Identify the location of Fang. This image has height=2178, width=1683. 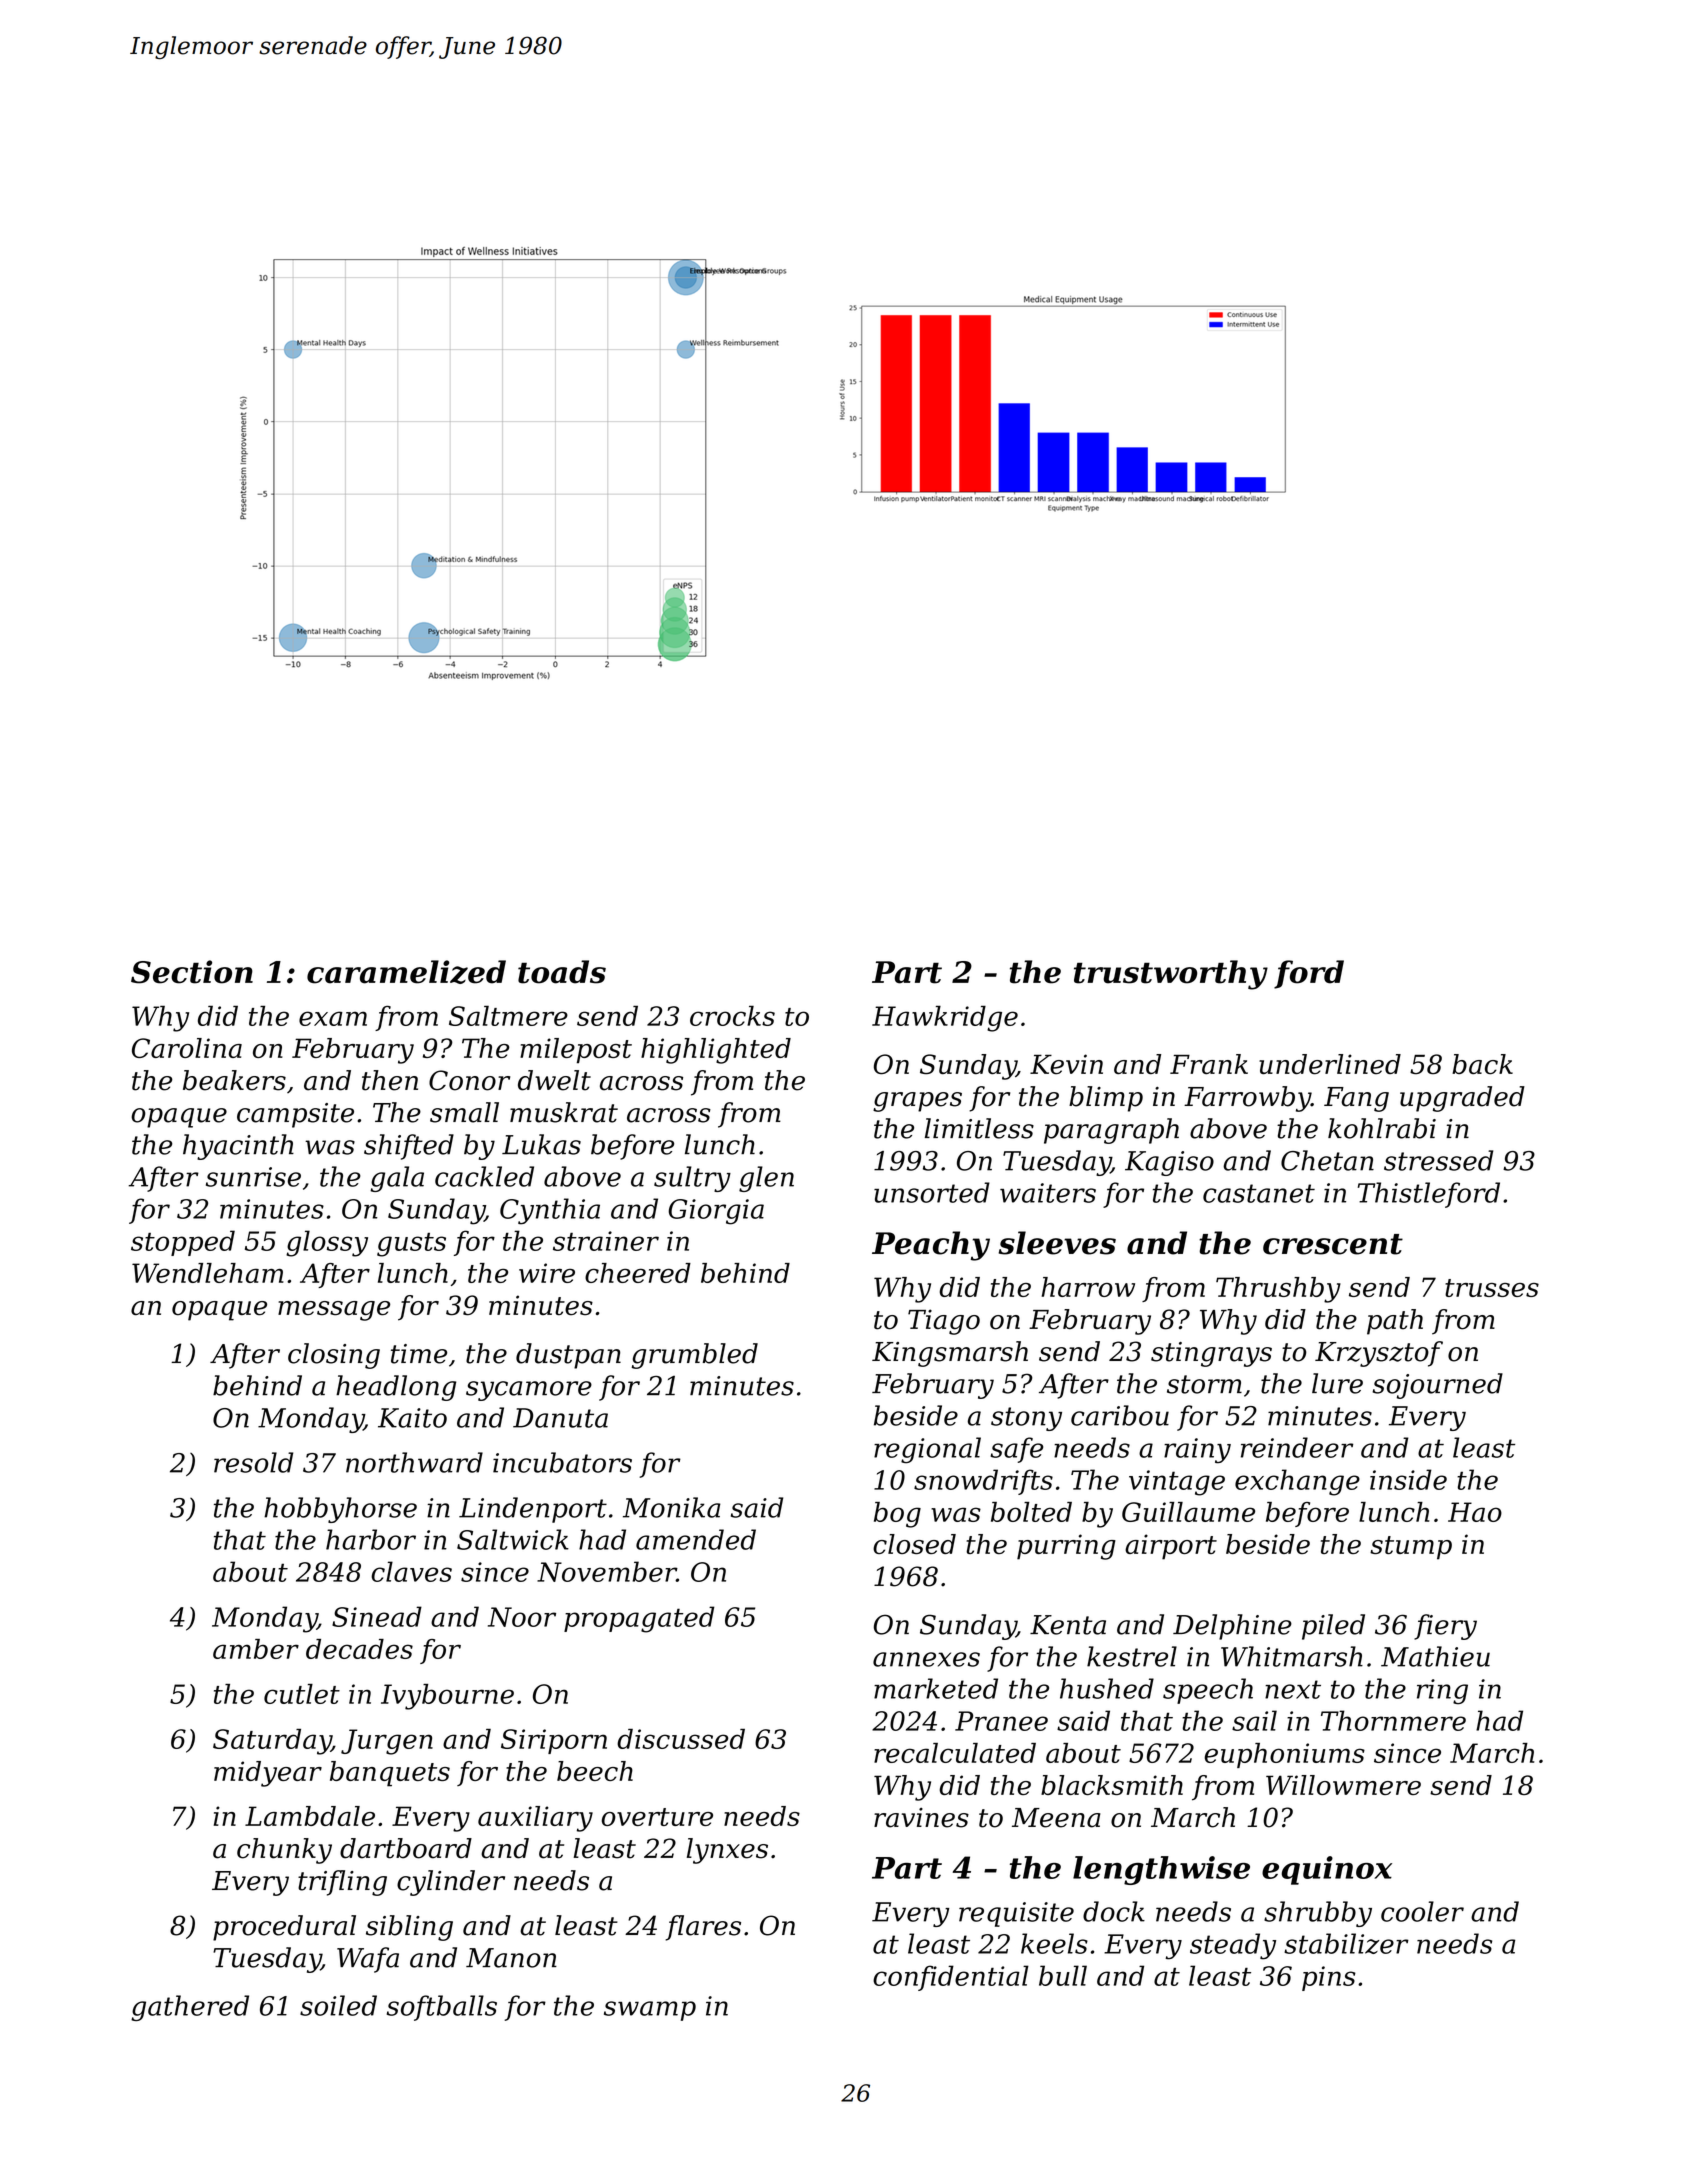
(1356, 1099).
